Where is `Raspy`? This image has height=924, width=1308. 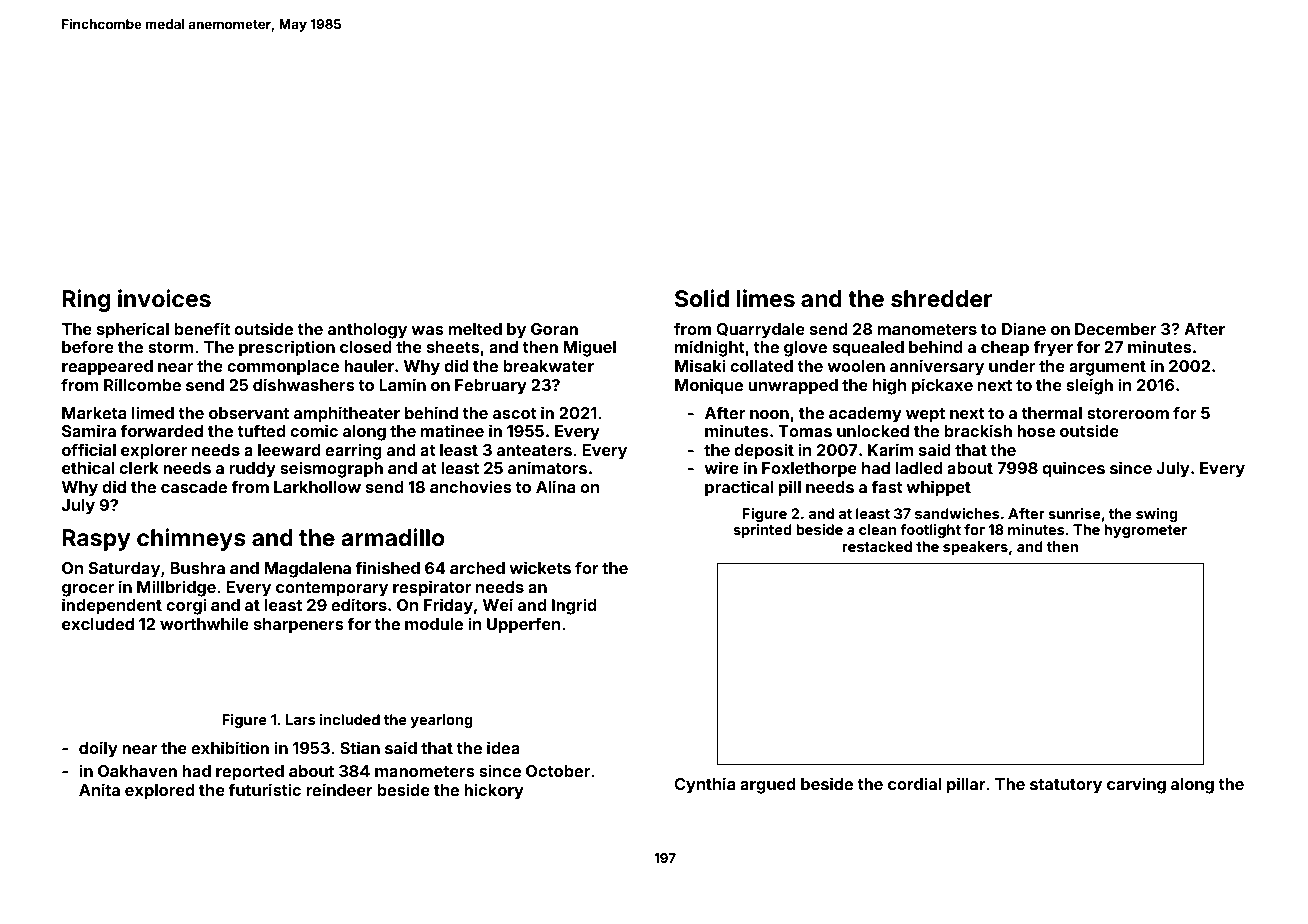 Raspy is located at coordinates (96, 540).
